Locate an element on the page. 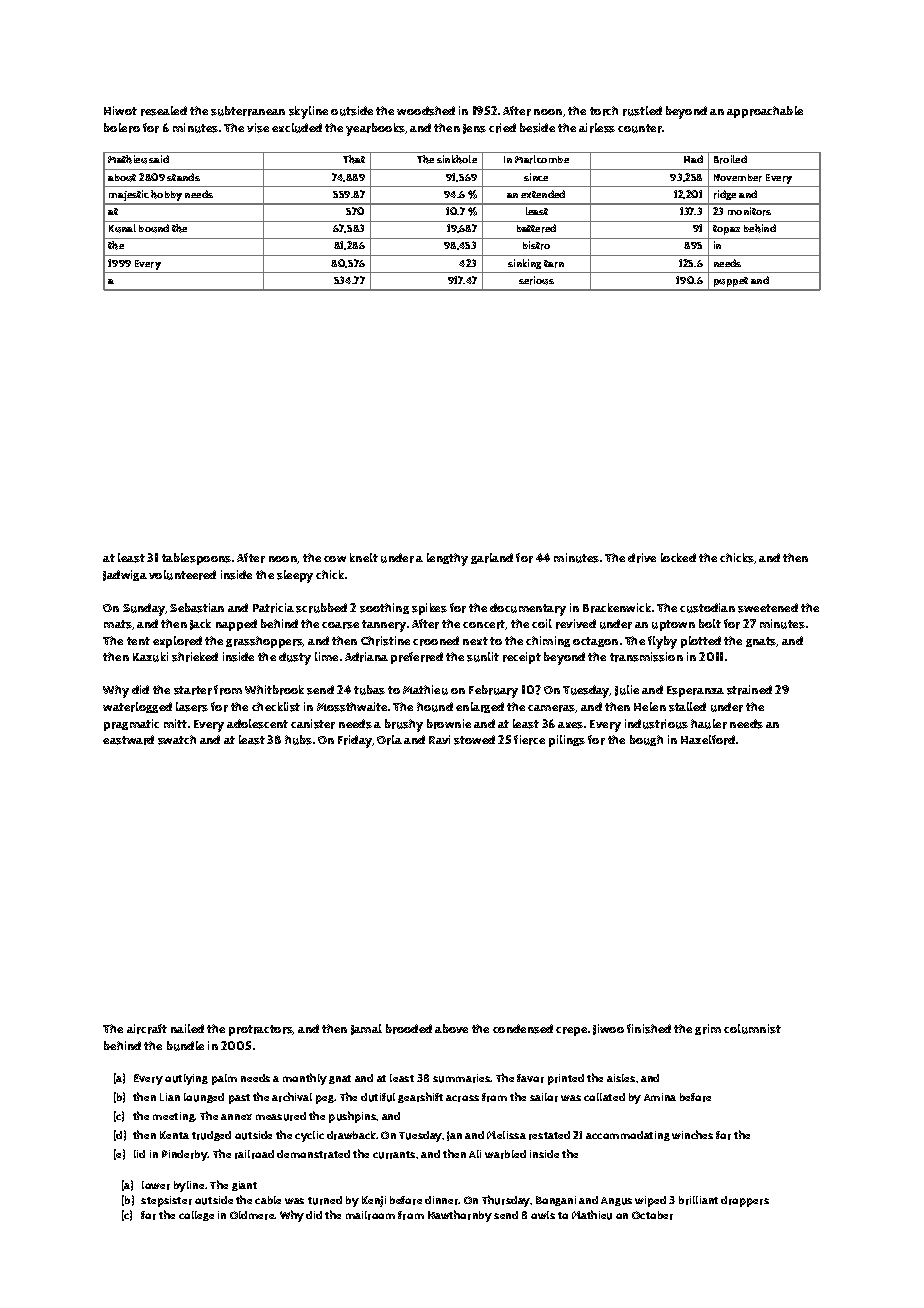 This document has width=924, height=1308. Jan is located at coordinates (454, 1136).
